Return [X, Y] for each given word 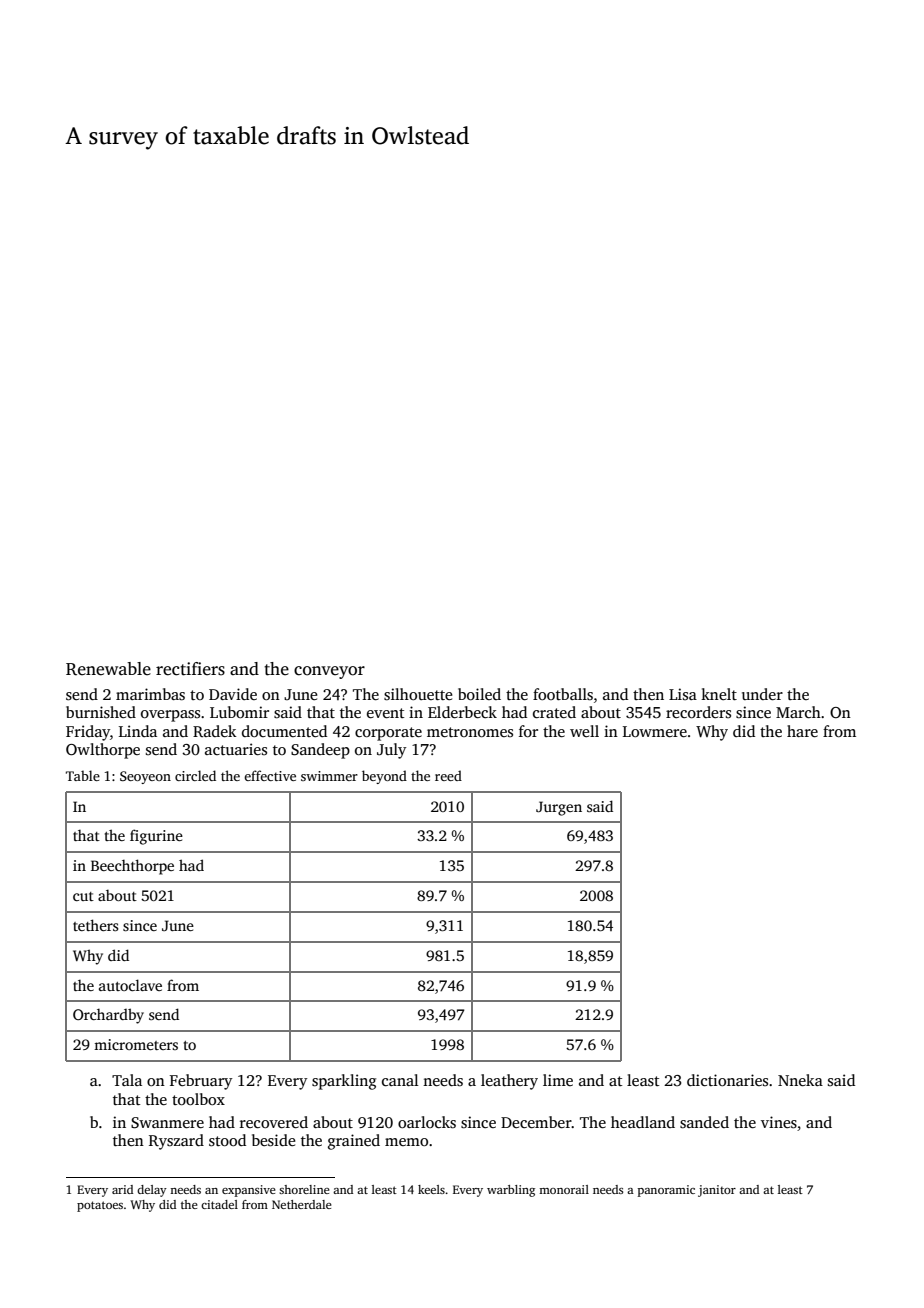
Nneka [800, 1080]
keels [431, 1189]
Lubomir [239, 712]
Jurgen [559, 808]
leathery [509, 1082]
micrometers [136, 1044]
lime [558, 1080]
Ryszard [176, 1142]
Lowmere [655, 731]
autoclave [130, 985]
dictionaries [727, 1080]
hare [802, 731]
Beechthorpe [132, 867]
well [584, 731]
